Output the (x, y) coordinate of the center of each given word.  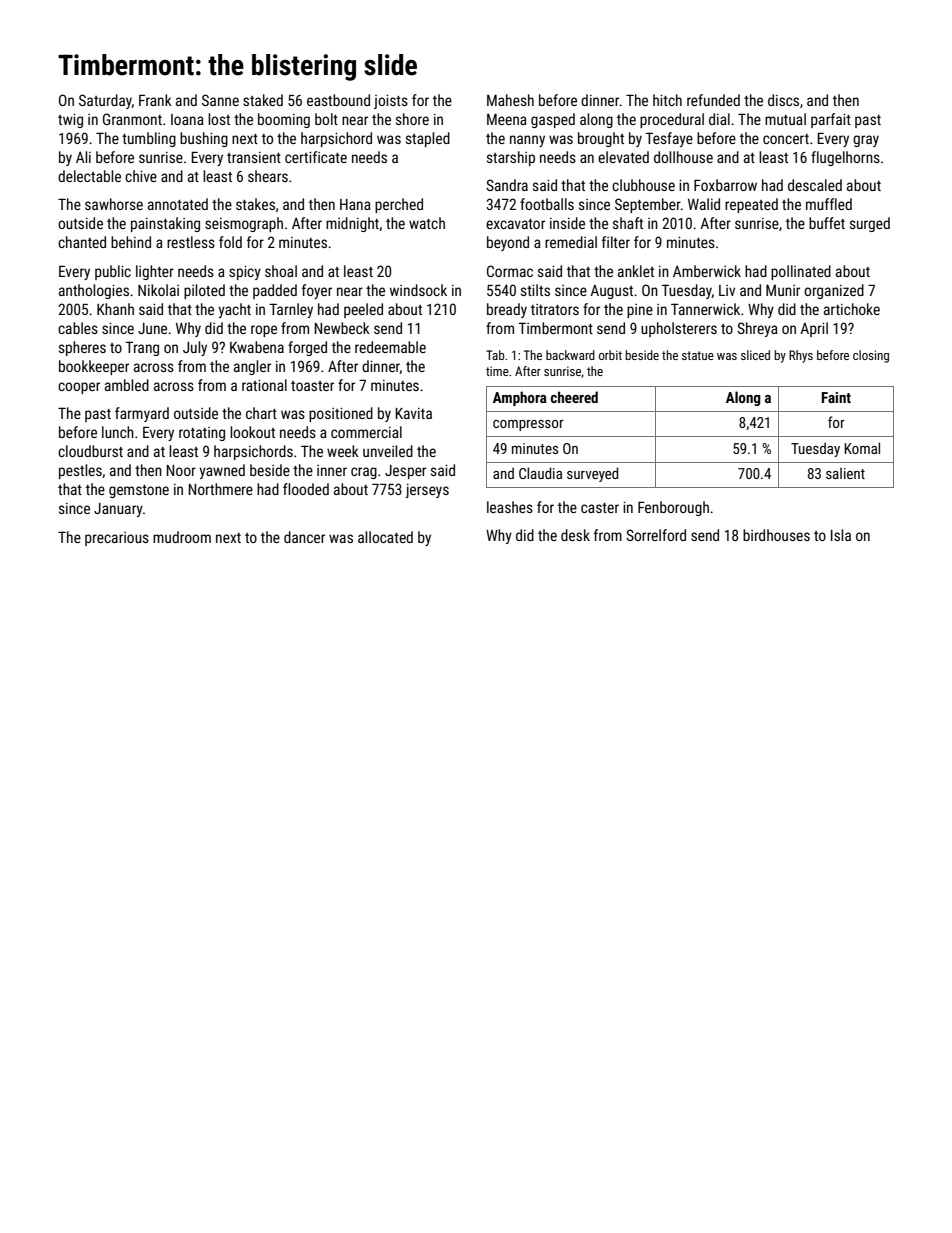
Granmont (132, 119)
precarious (117, 539)
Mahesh (510, 100)
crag (364, 473)
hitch (667, 100)
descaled (815, 185)
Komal (862, 448)
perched (399, 205)
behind (131, 242)
